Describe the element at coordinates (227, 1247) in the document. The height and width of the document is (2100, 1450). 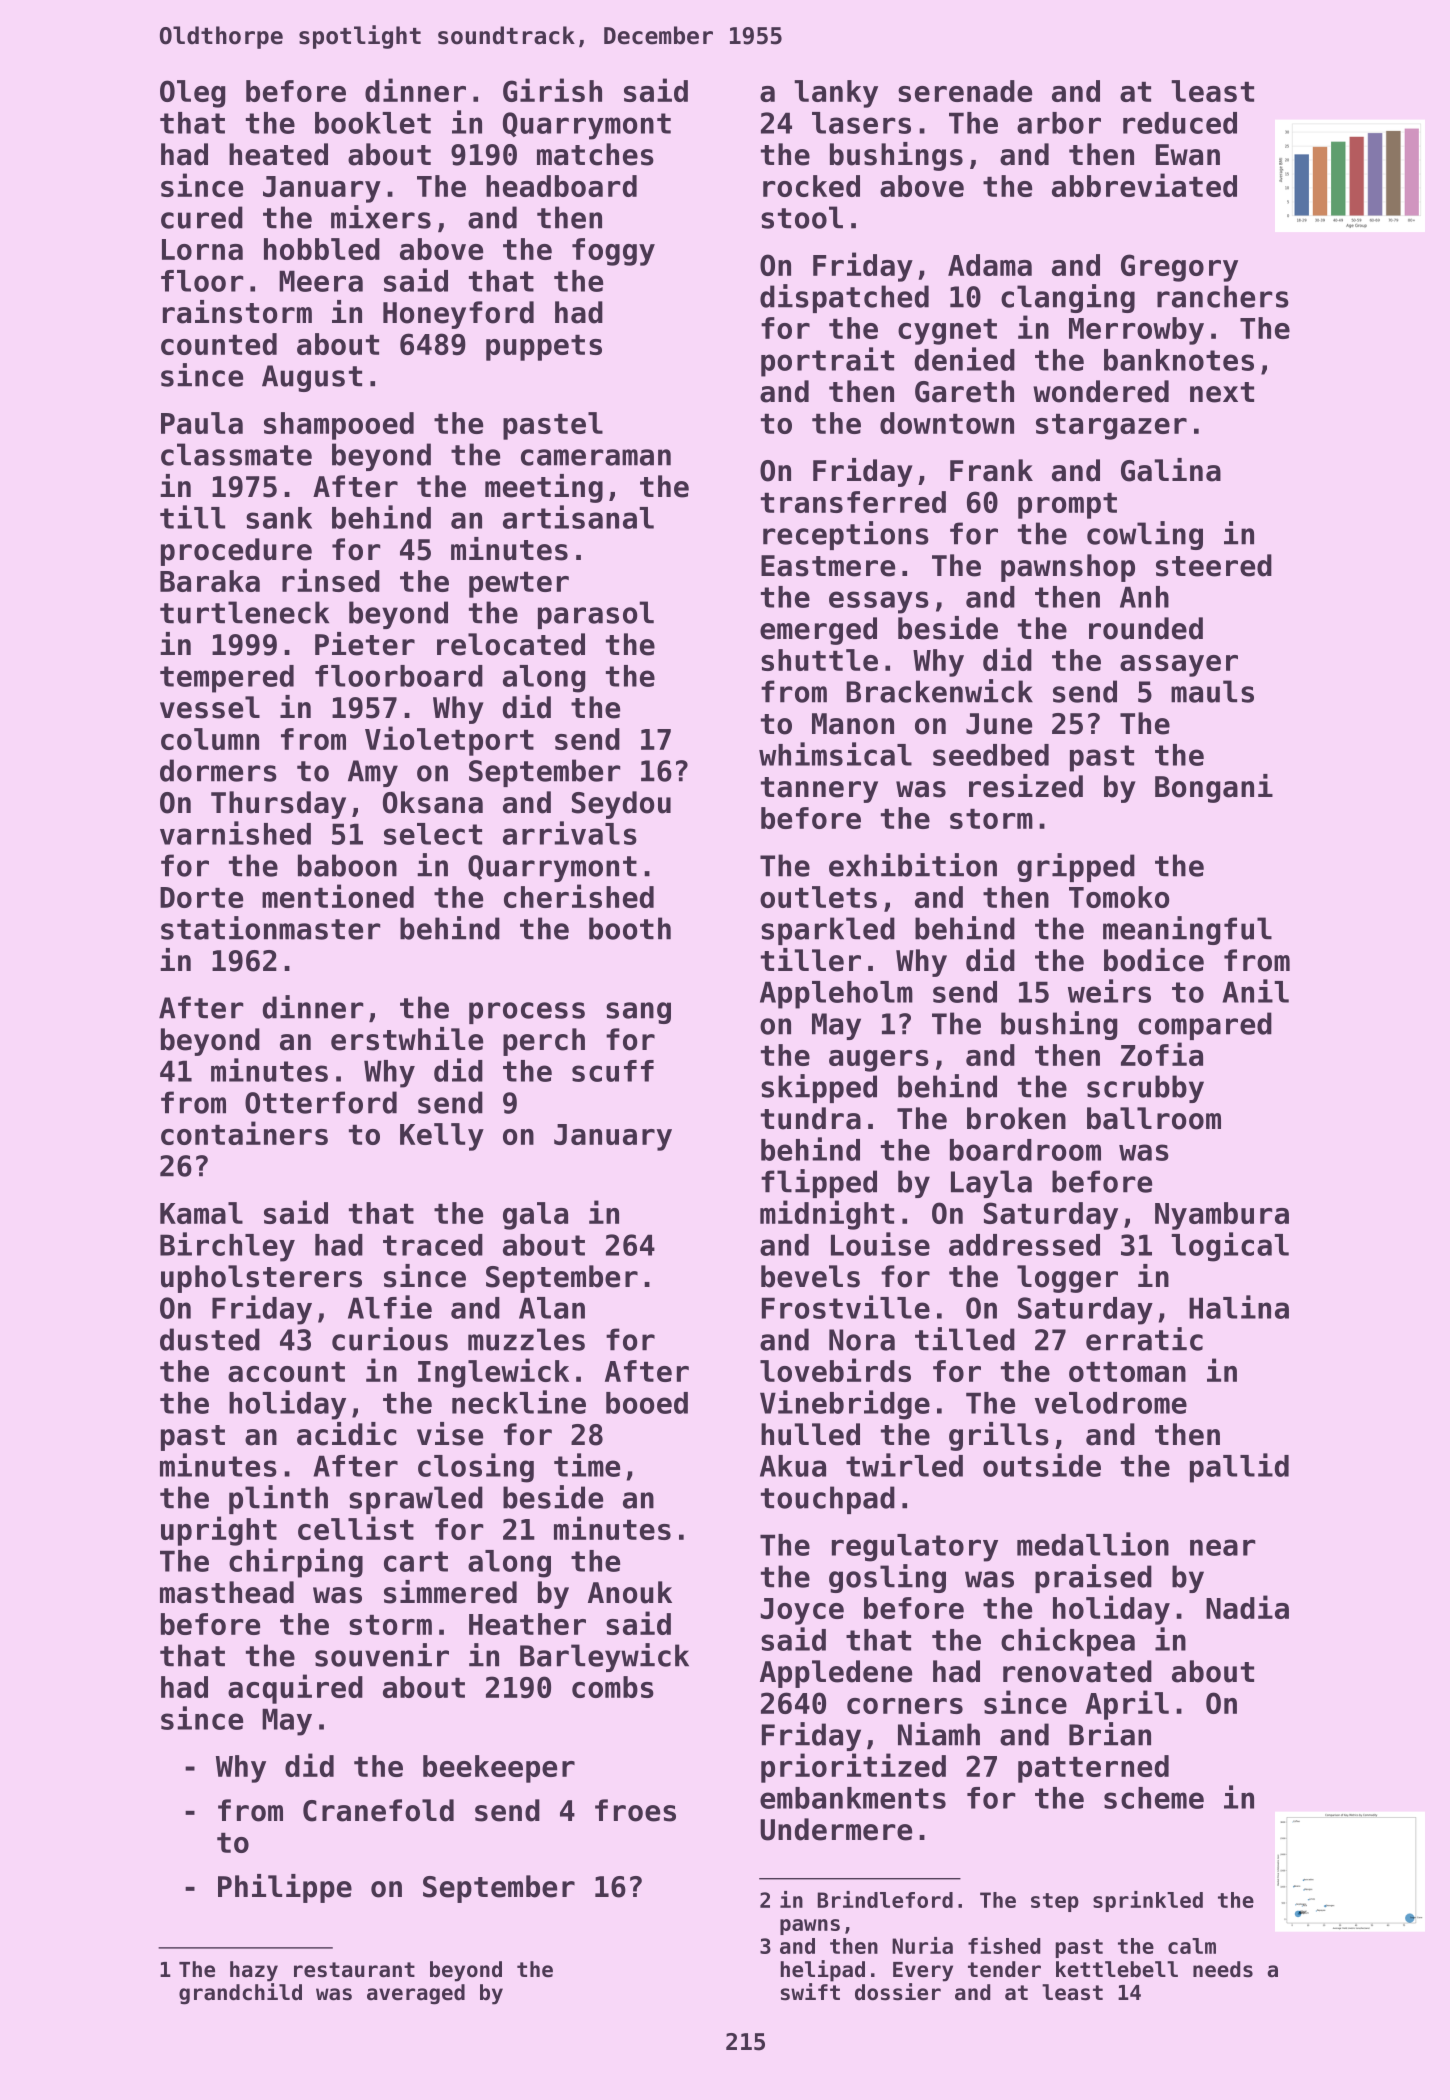
I see `Birchley` at that location.
